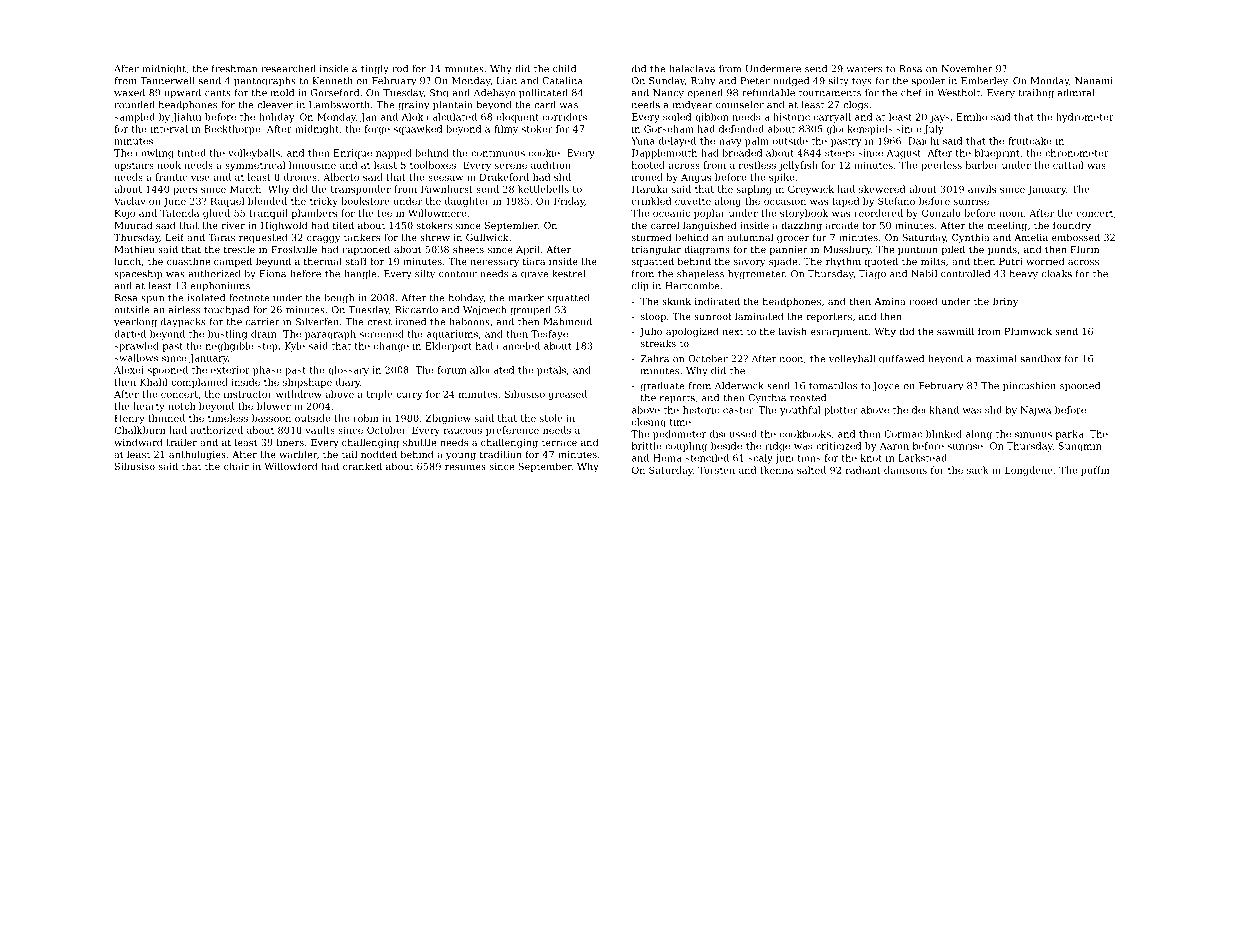 The image size is (1233, 952). What do you see at coordinates (863, 470) in the page?
I see `radiant` at bounding box center [863, 470].
